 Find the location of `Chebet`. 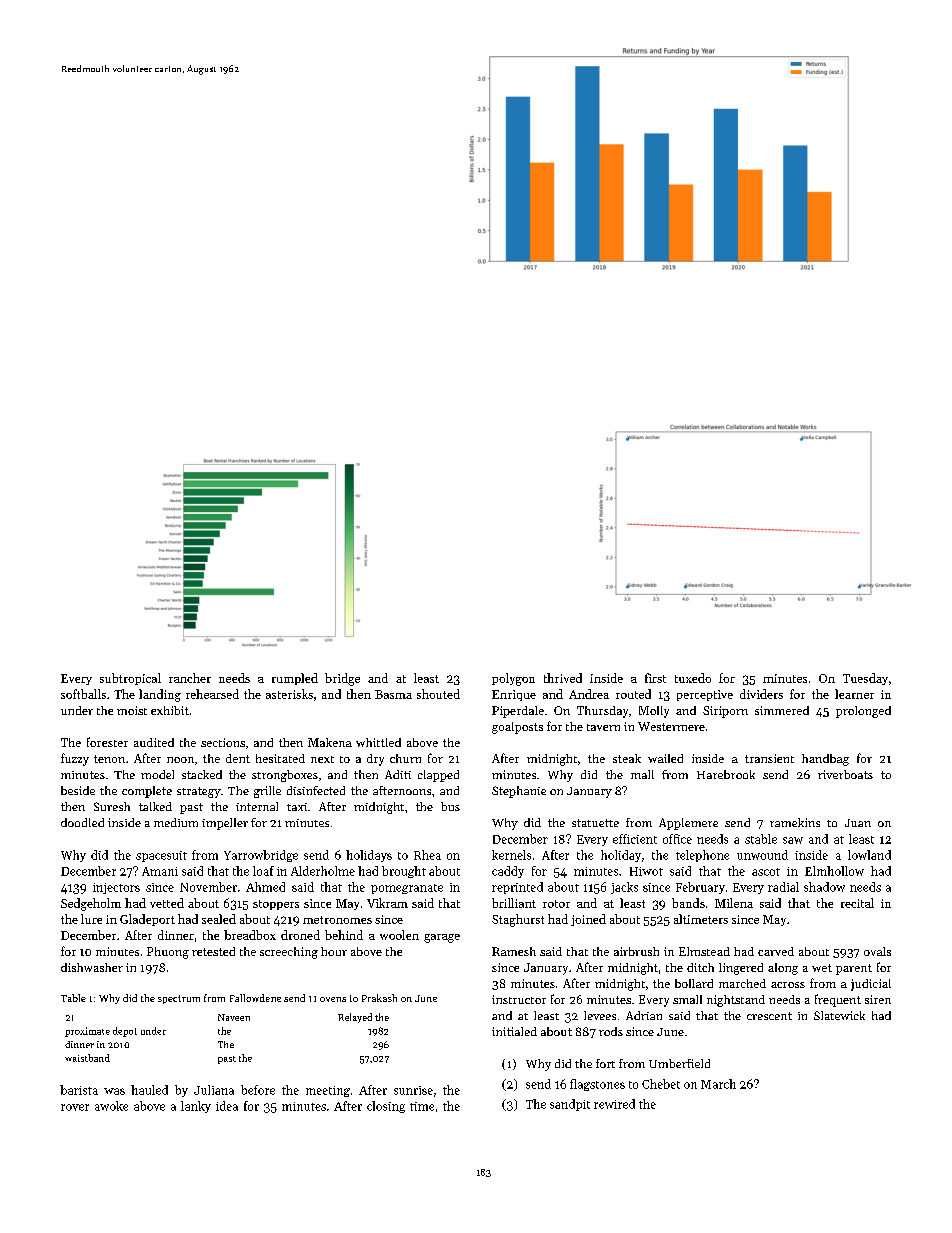

Chebet is located at coordinates (661, 1084).
